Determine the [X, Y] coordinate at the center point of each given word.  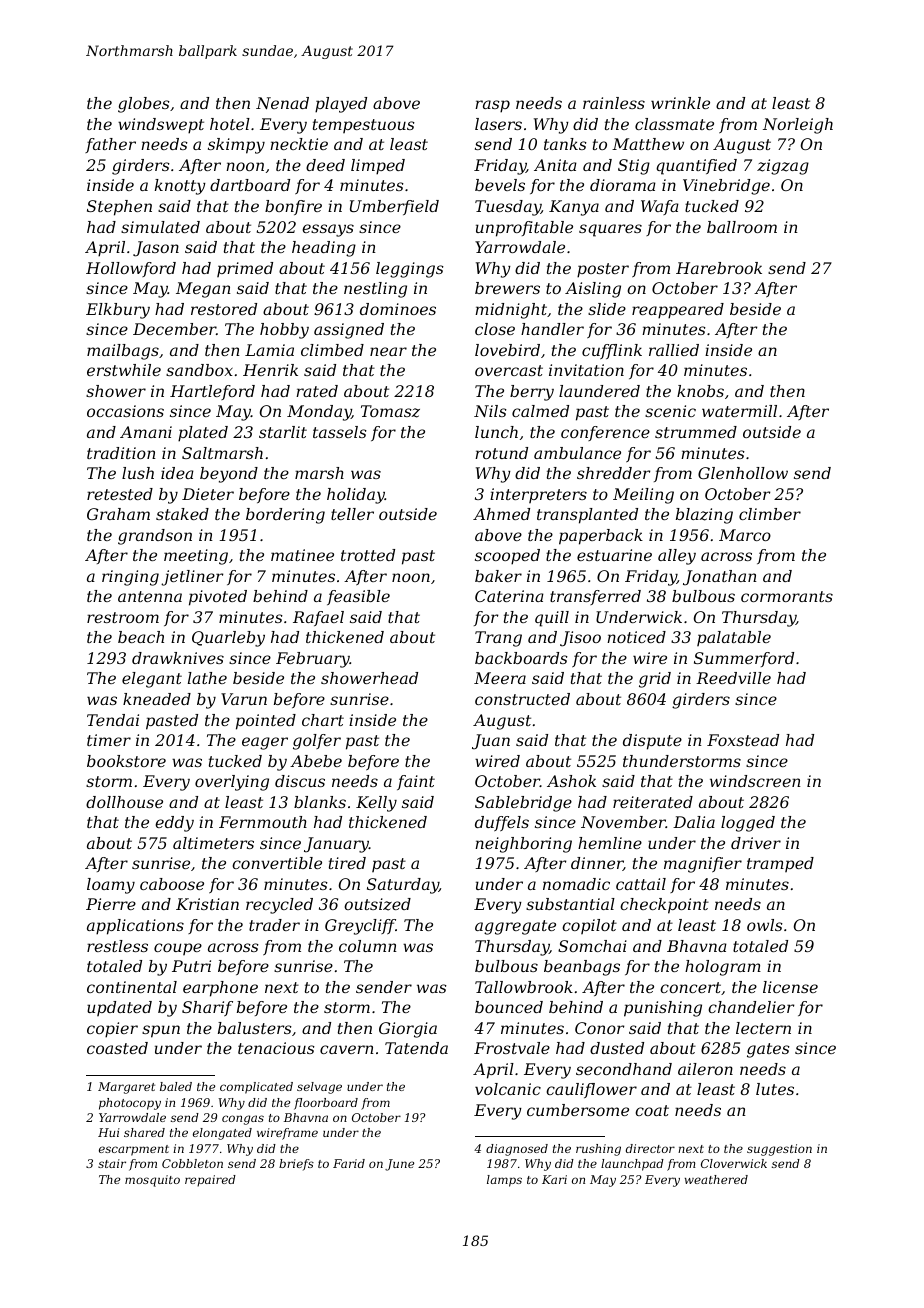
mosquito [152, 1181]
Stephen [119, 208]
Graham [118, 514]
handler [552, 329]
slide [607, 309]
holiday [356, 496]
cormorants [787, 596]
